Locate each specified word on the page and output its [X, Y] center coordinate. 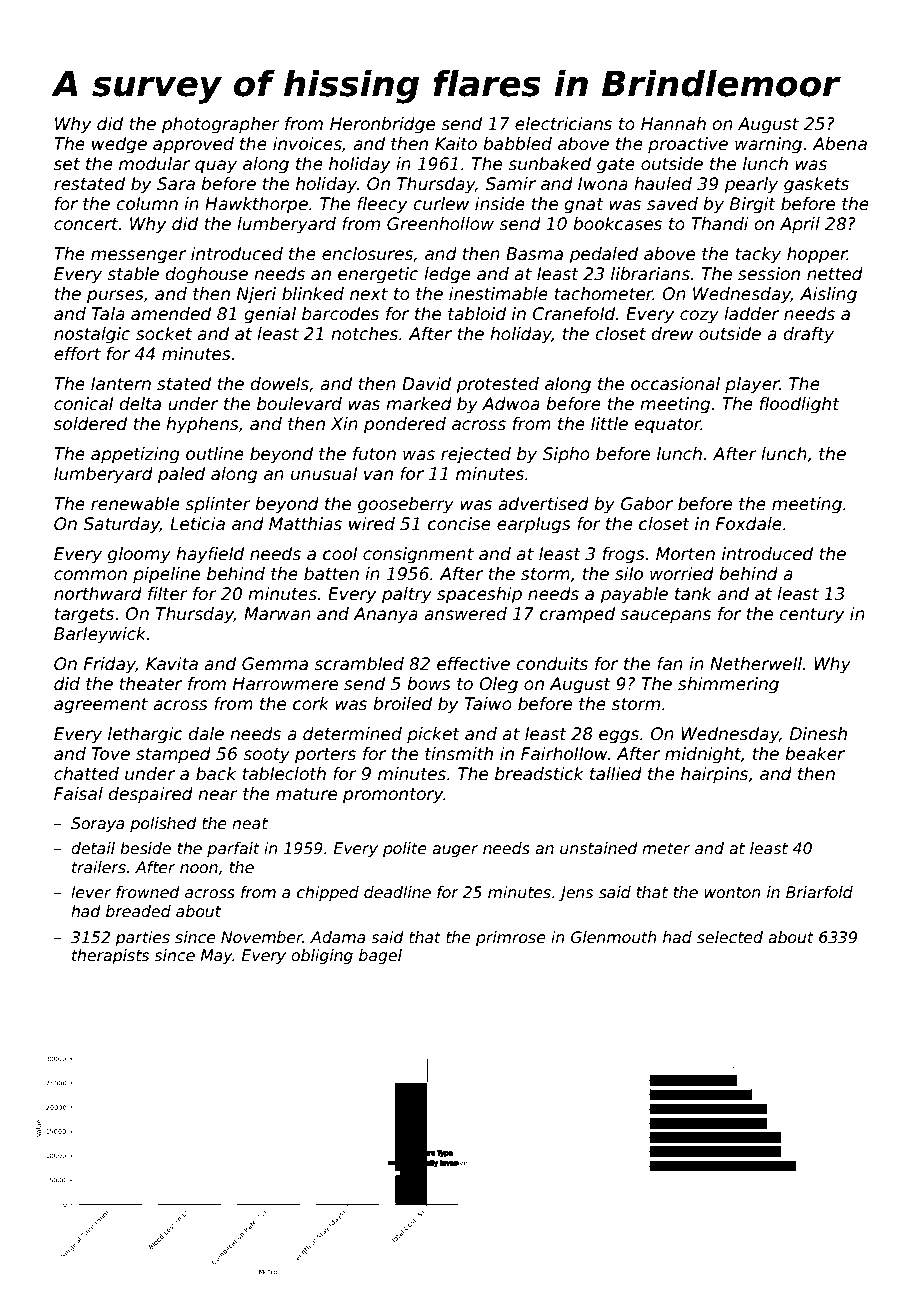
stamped [173, 755]
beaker [815, 754]
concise [459, 524]
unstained [599, 848]
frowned [148, 892]
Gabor [647, 504]
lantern [121, 384]
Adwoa [511, 404]
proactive [688, 145]
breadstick [539, 774]
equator [667, 426]
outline [215, 454]
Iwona [603, 184]
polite [405, 849]
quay [216, 167]
